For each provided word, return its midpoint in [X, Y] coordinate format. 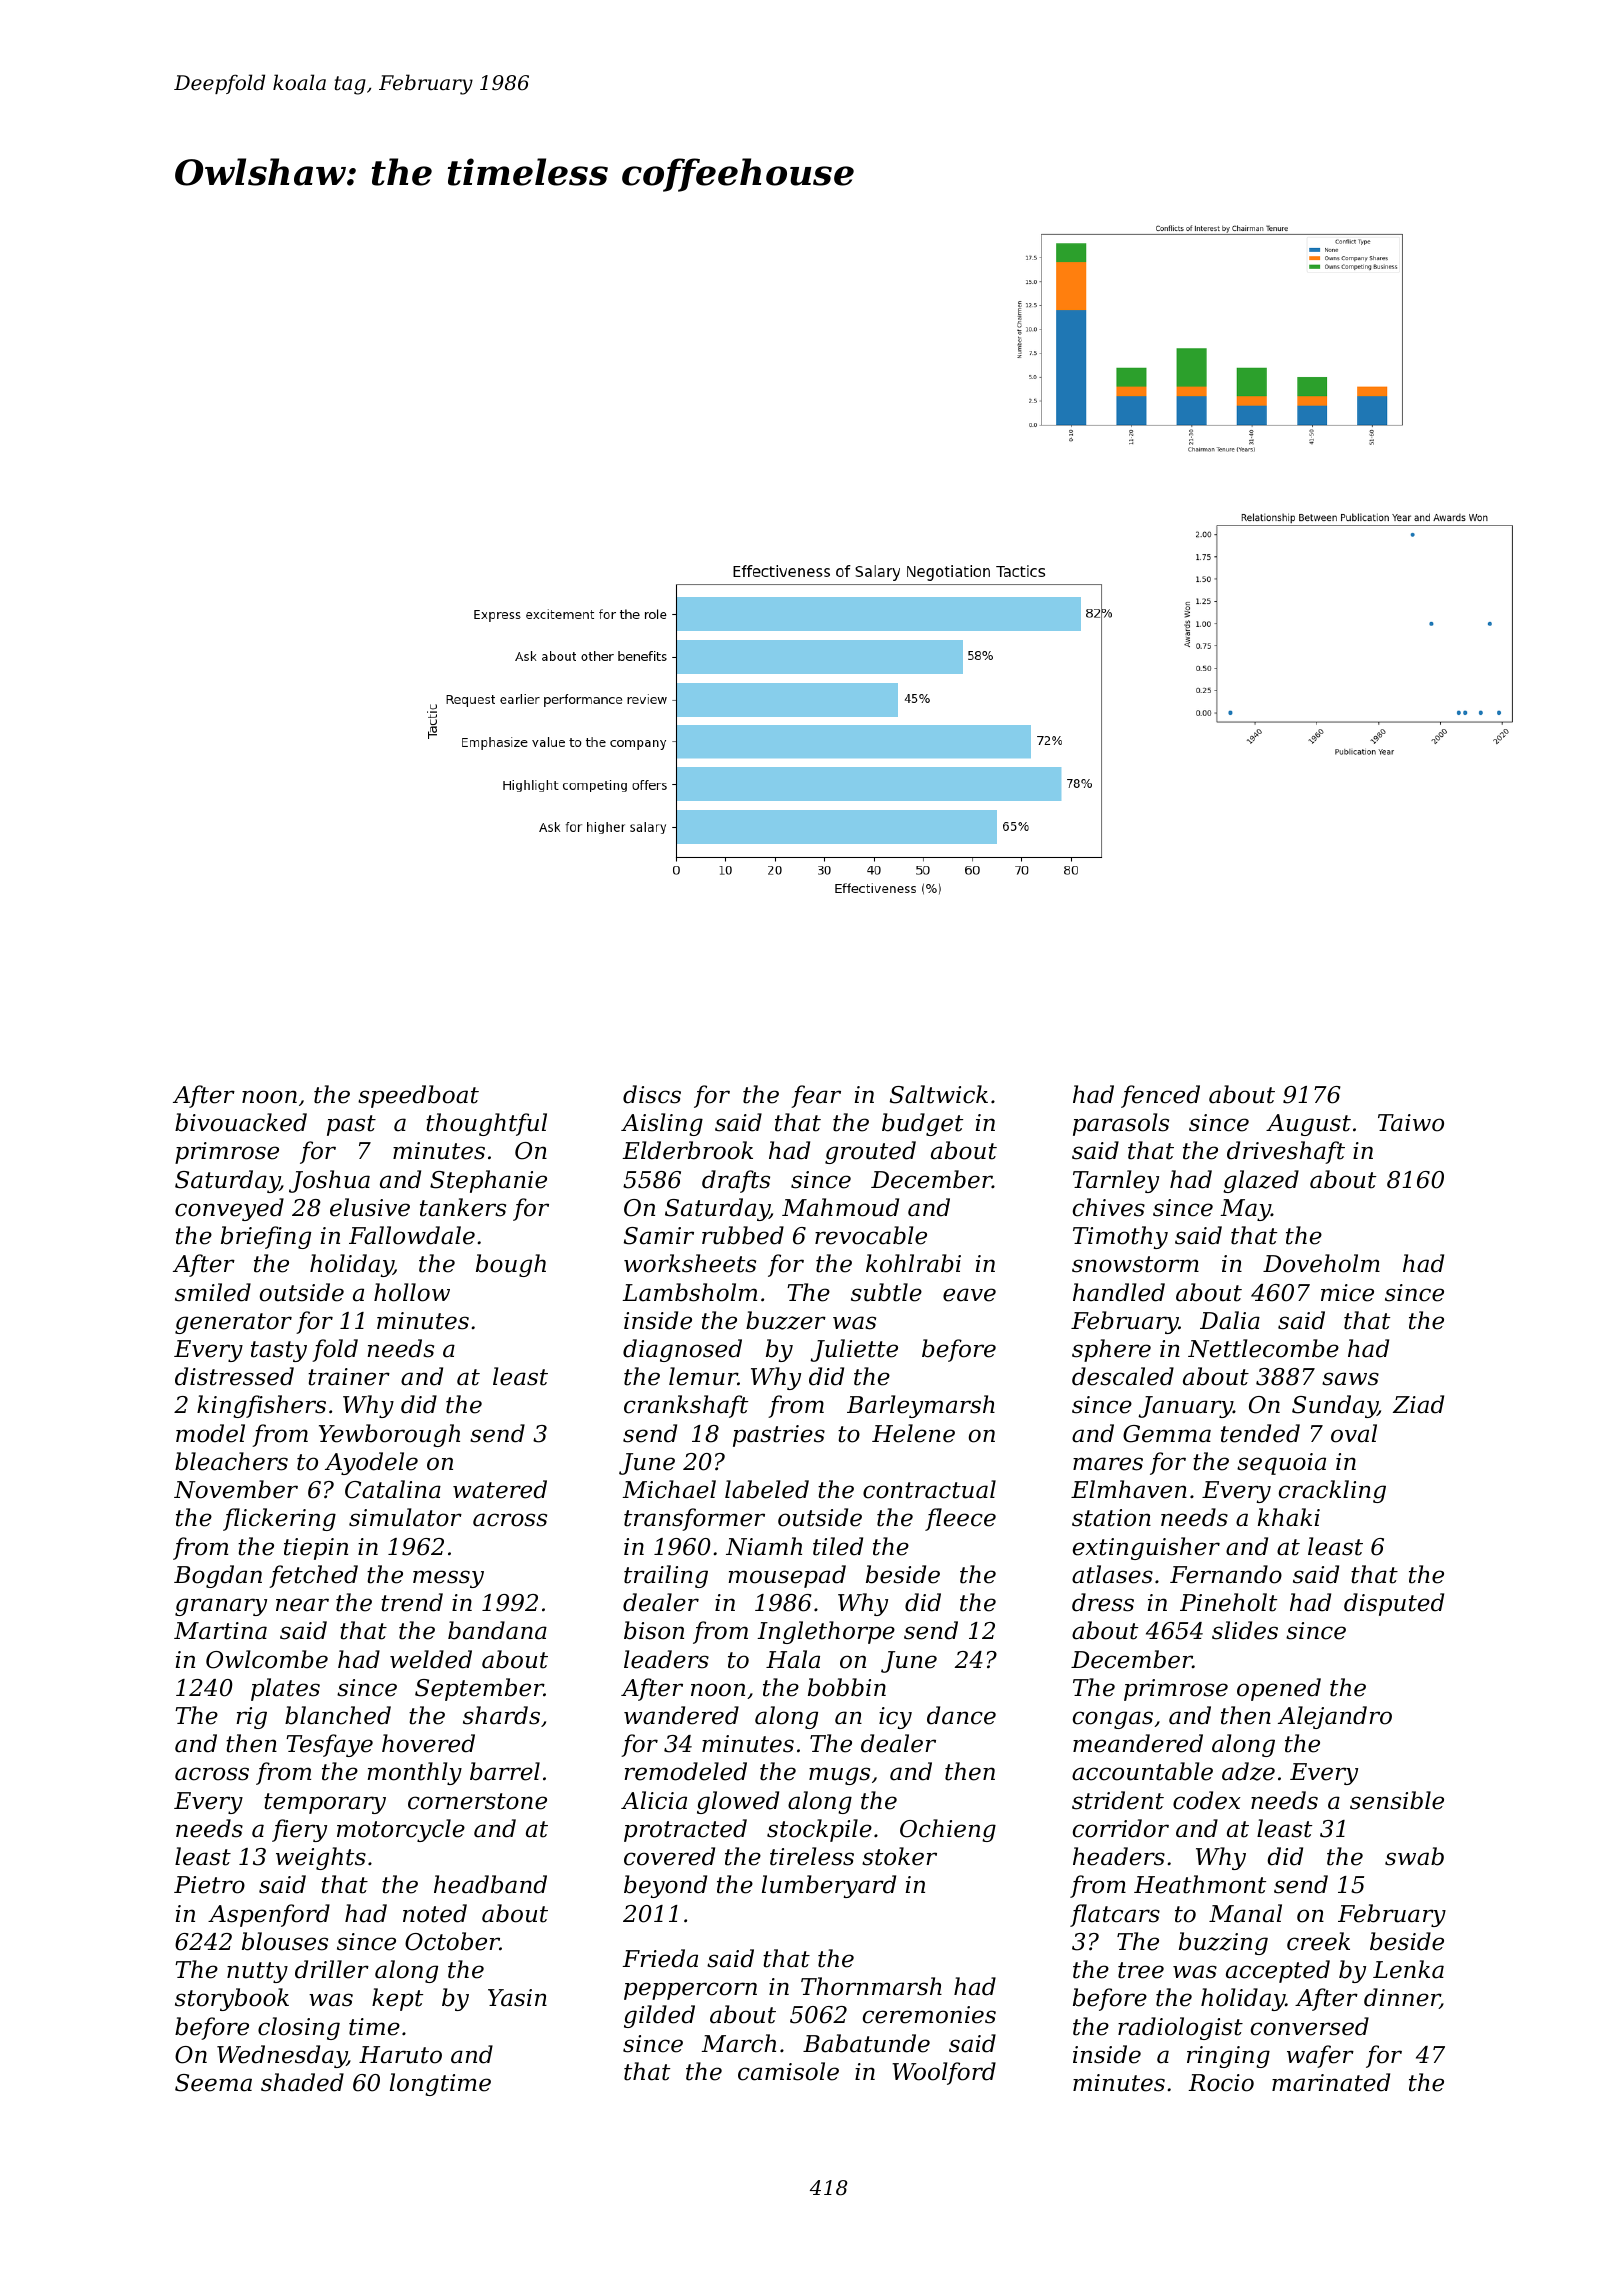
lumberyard [829, 1886]
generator [233, 1323]
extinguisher [1146, 1548]
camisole [788, 2071]
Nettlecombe [1263, 1348]
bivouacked [241, 1122]
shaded [302, 2082]
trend [412, 1602]
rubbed [743, 1235]
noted [435, 1913]
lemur [703, 1376]
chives [1109, 1207]
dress [1103, 1602]
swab [1414, 1856]
